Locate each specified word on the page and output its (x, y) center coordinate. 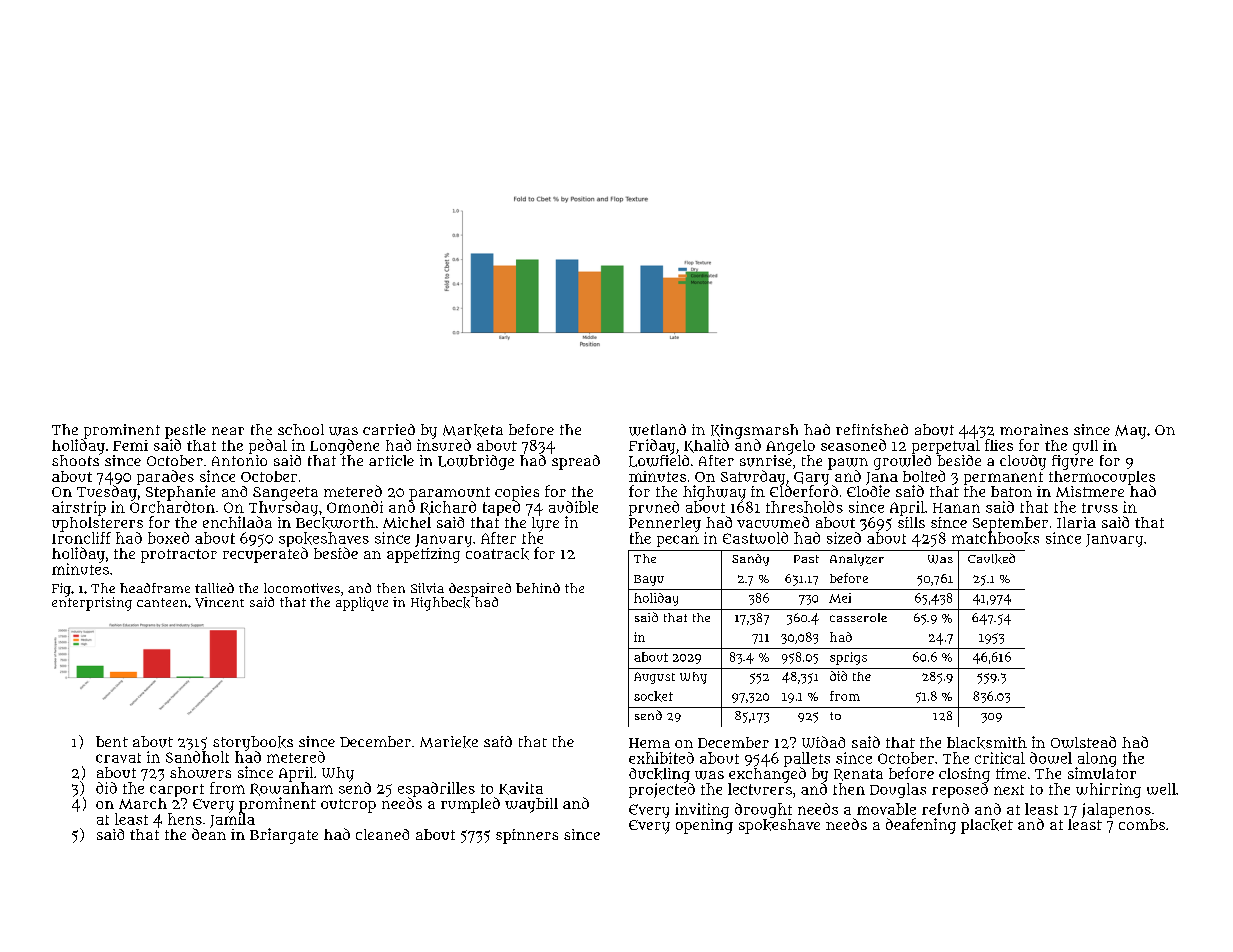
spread (576, 462)
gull (1085, 447)
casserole (858, 617)
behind (538, 588)
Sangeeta (285, 494)
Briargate (284, 836)
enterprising (92, 604)
